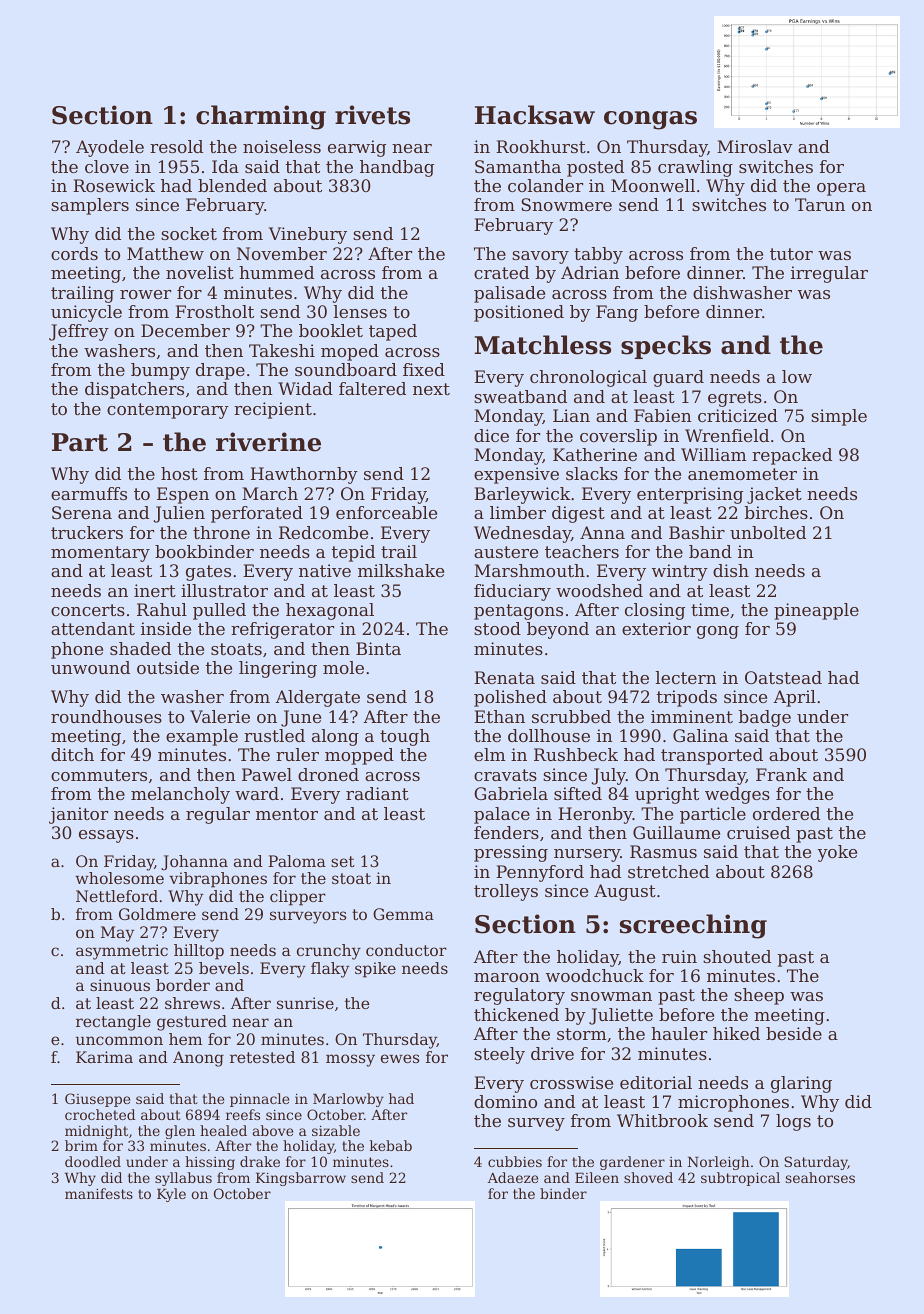 The height and width of the page is (1314, 924). I want to click on pulled, so click(219, 611).
